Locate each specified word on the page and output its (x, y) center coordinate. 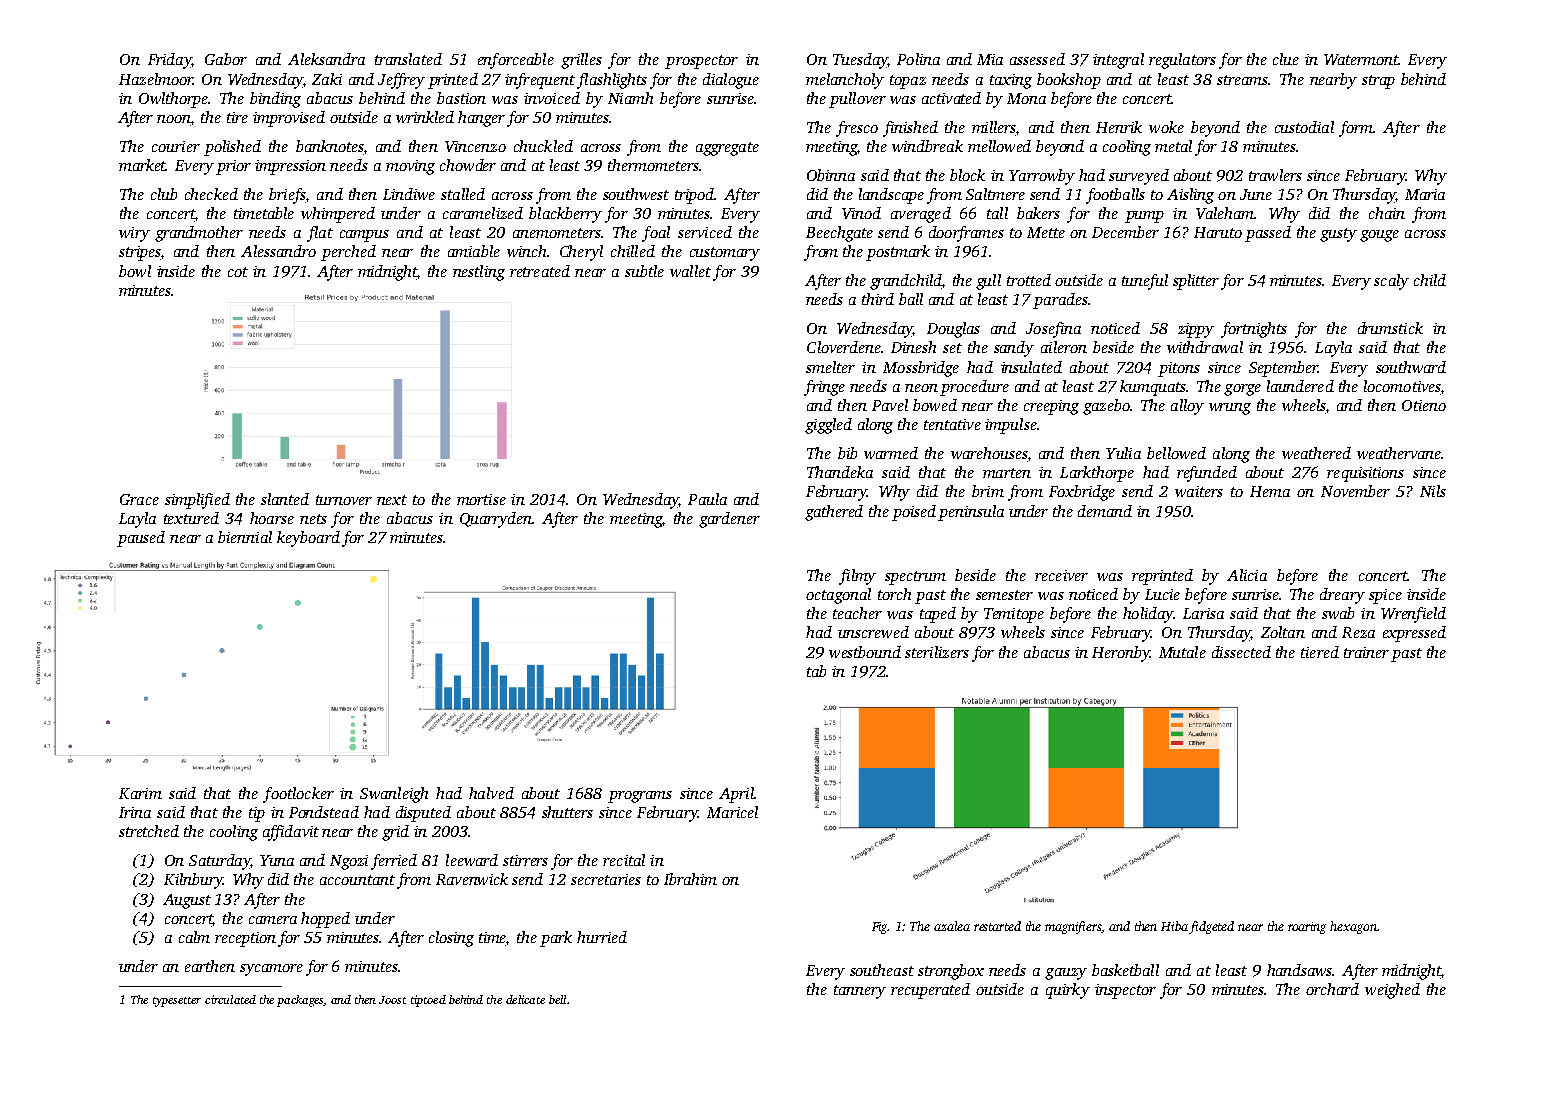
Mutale (1182, 652)
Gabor (226, 59)
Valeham (1225, 213)
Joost (392, 1000)
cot (238, 272)
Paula (707, 499)
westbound (865, 652)
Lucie (1162, 594)
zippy (1196, 330)
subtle (644, 271)
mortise (481, 499)
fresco (857, 129)
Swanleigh (394, 795)
